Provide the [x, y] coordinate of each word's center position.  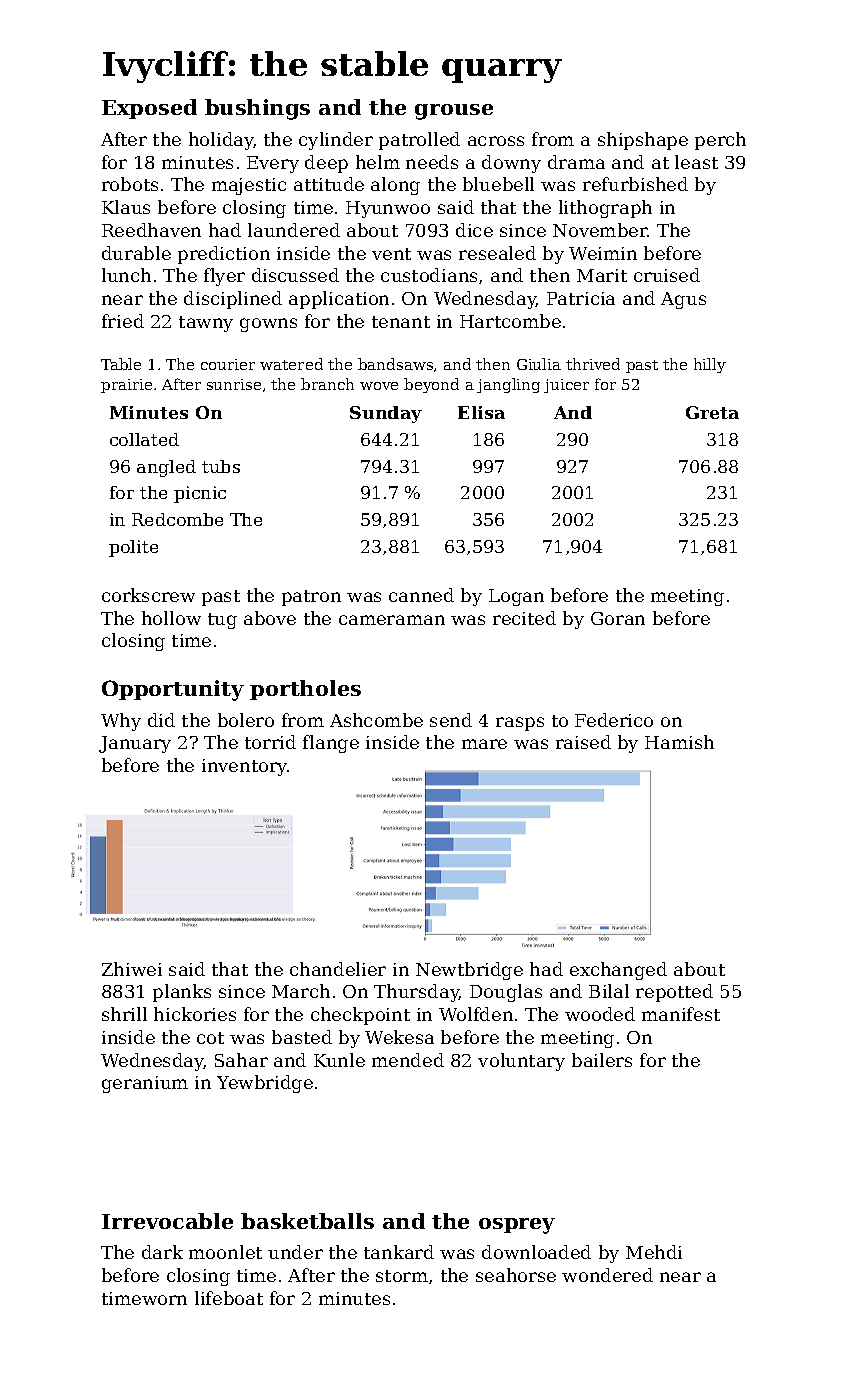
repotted [674, 993]
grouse [454, 112]
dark [162, 1252]
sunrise [234, 384]
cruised [667, 275]
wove [379, 386]
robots [130, 184]
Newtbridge [469, 971]
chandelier [338, 969]
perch [720, 141]
